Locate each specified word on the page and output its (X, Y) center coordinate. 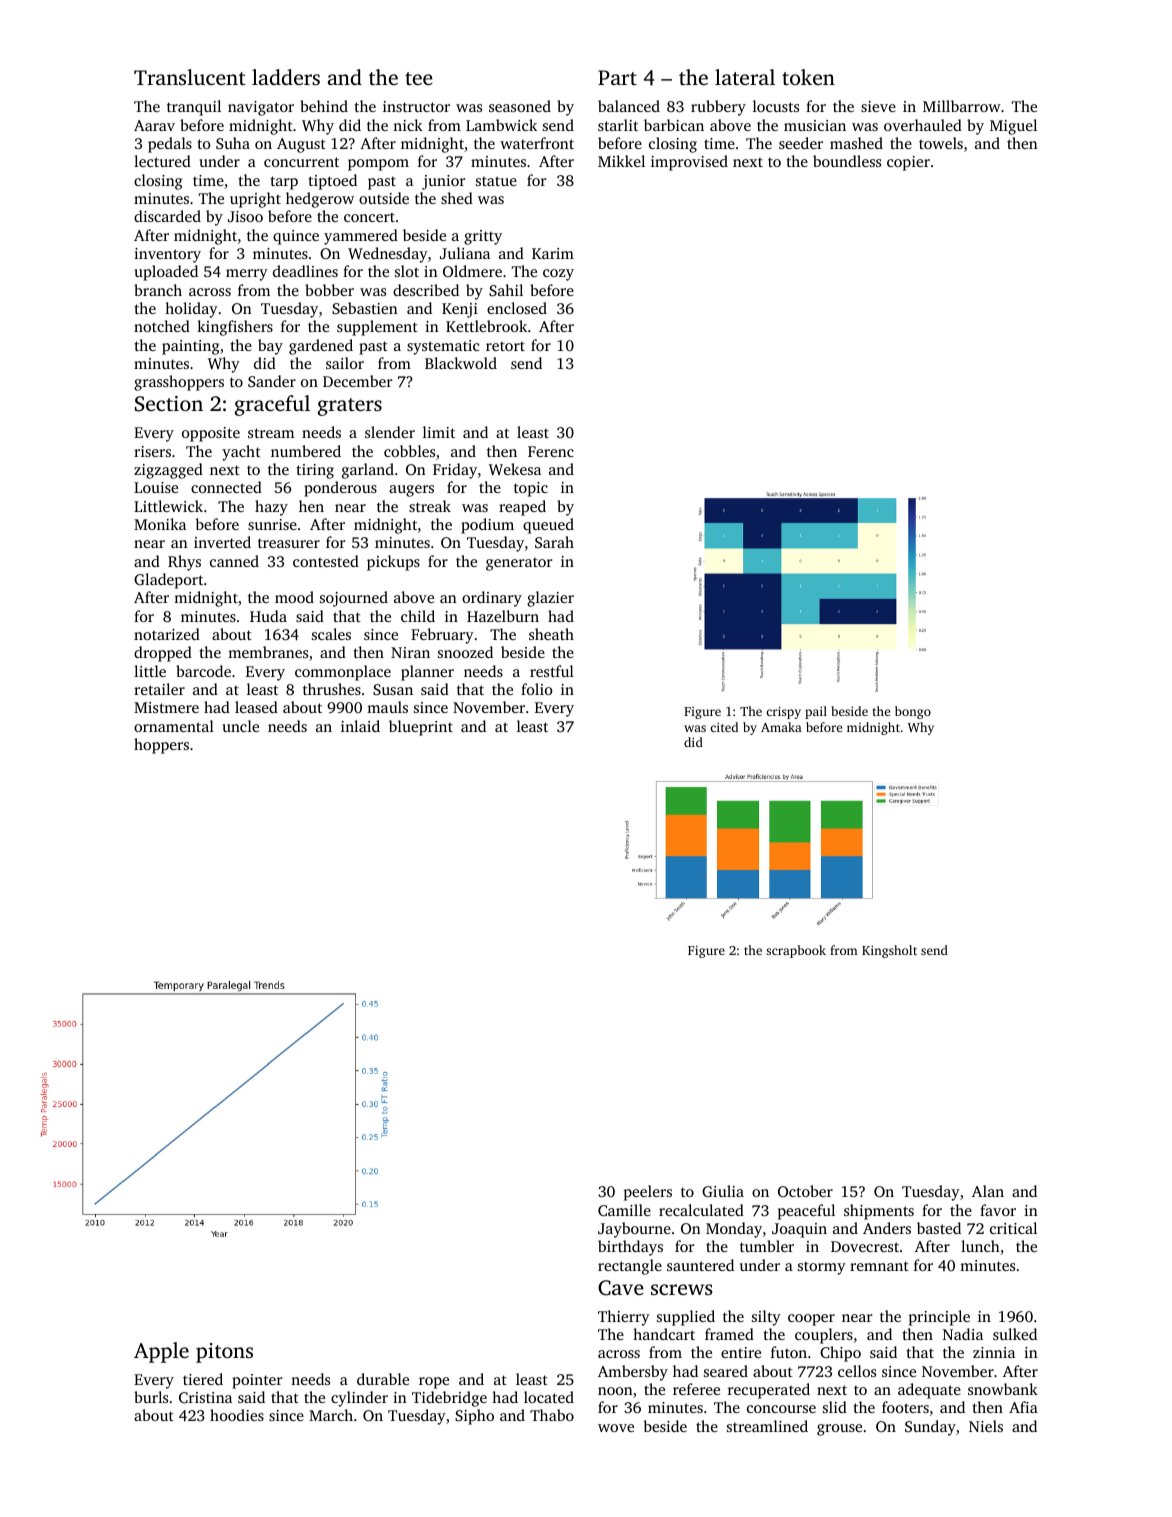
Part (617, 77)
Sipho (474, 1417)
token (808, 77)
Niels (986, 1426)
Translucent (190, 77)
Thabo (552, 1415)
